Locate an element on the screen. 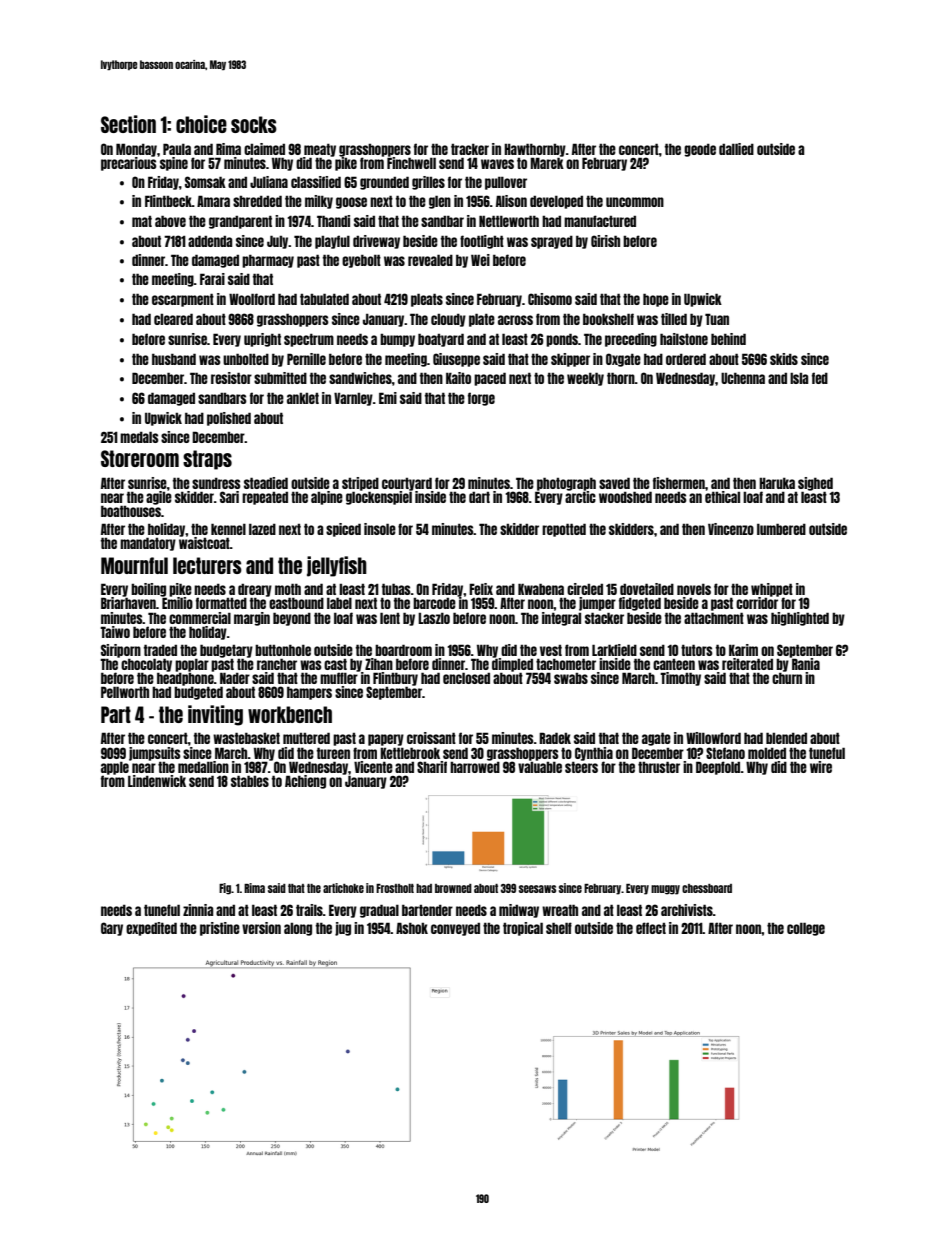 The image size is (952, 1233). Ashok is located at coordinates (412, 928).
